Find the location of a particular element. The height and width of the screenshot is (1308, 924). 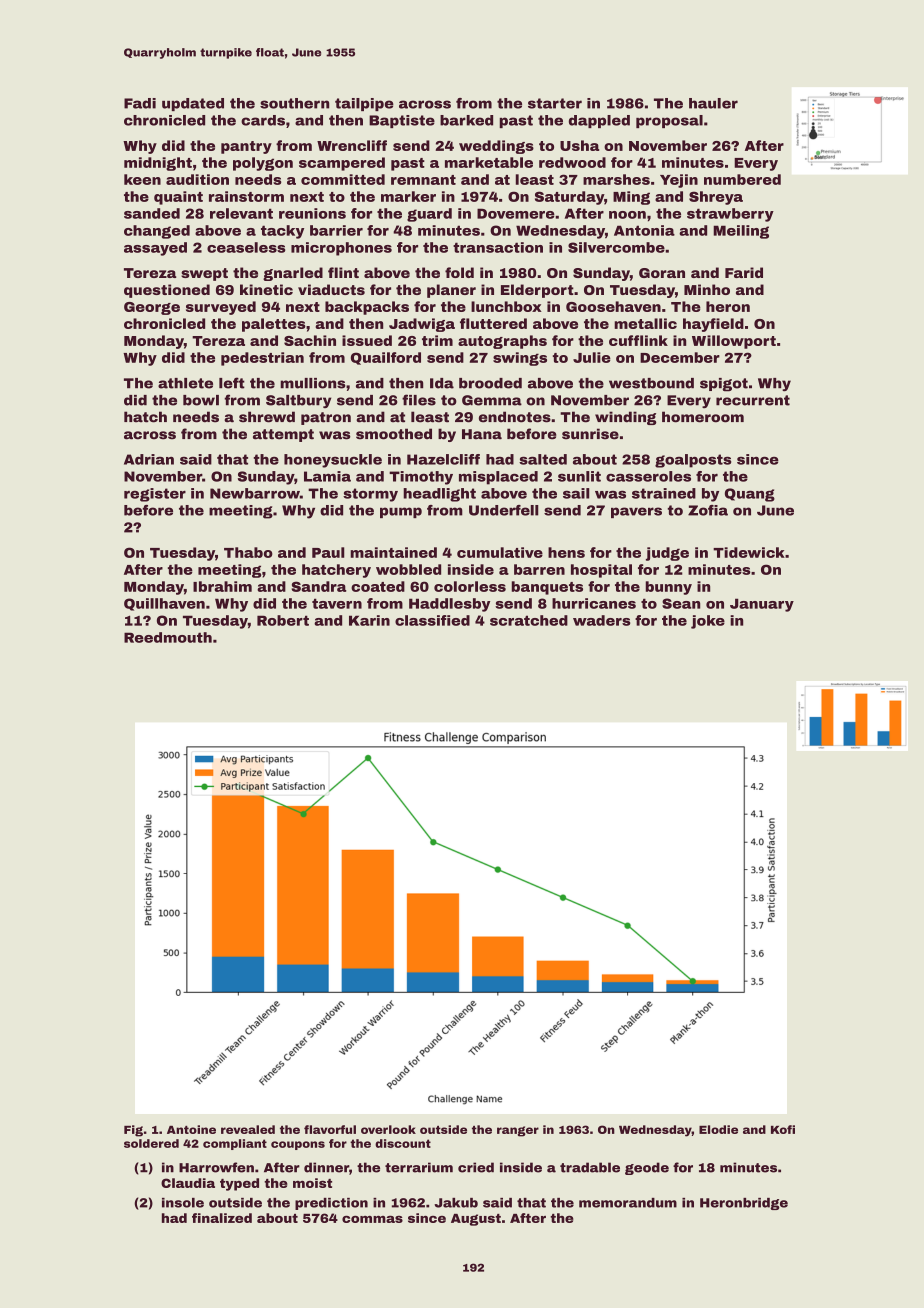

revealed is located at coordinates (248, 1129).
